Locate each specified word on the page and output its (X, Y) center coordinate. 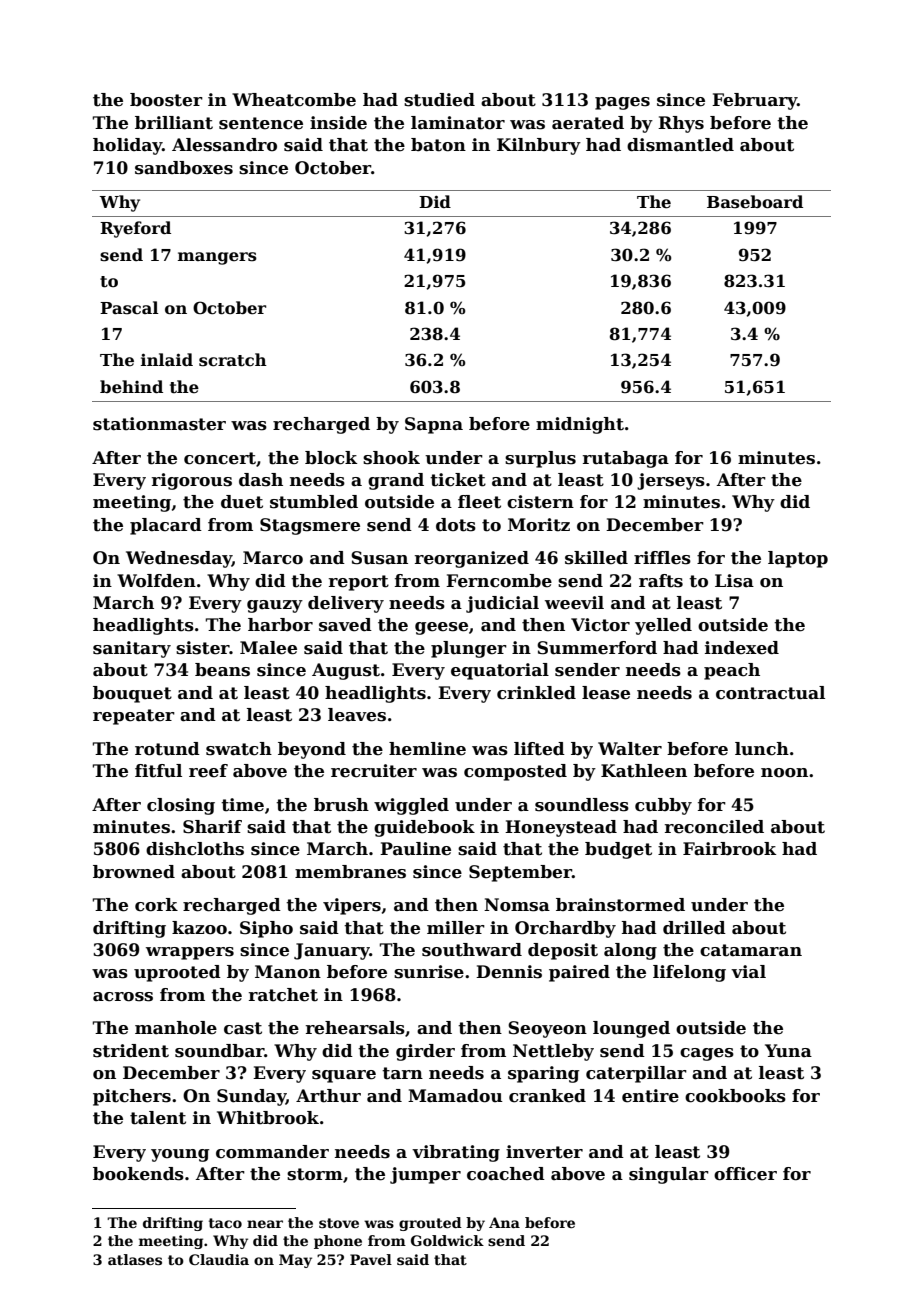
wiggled (411, 806)
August (346, 671)
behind (131, 386)
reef (208, 771)
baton (438, 145)
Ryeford (135, 229)
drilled (694, 928)
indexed (742, 648)
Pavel (371, 1259)
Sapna (434, 425)
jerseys (671, 481)
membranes (350, 872)
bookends (138, 1174)
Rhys (681, 124)
